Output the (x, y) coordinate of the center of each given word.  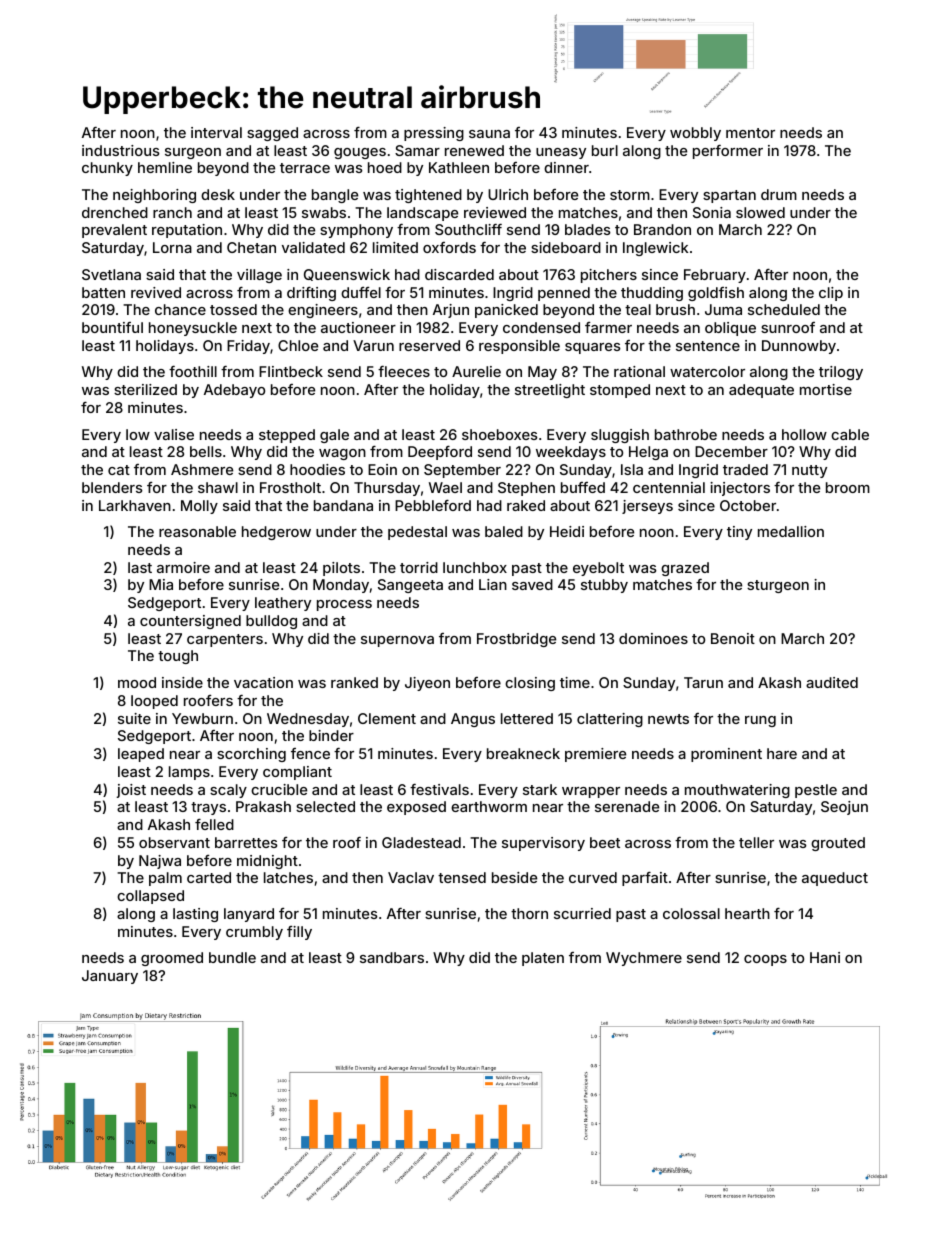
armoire (183, 567)
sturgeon (778, 586)
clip (831, 294)
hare (782, 753)
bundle (232, 957)
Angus (473, 720)
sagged (272, 134)
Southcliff (468, 229)
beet (605, 842)
